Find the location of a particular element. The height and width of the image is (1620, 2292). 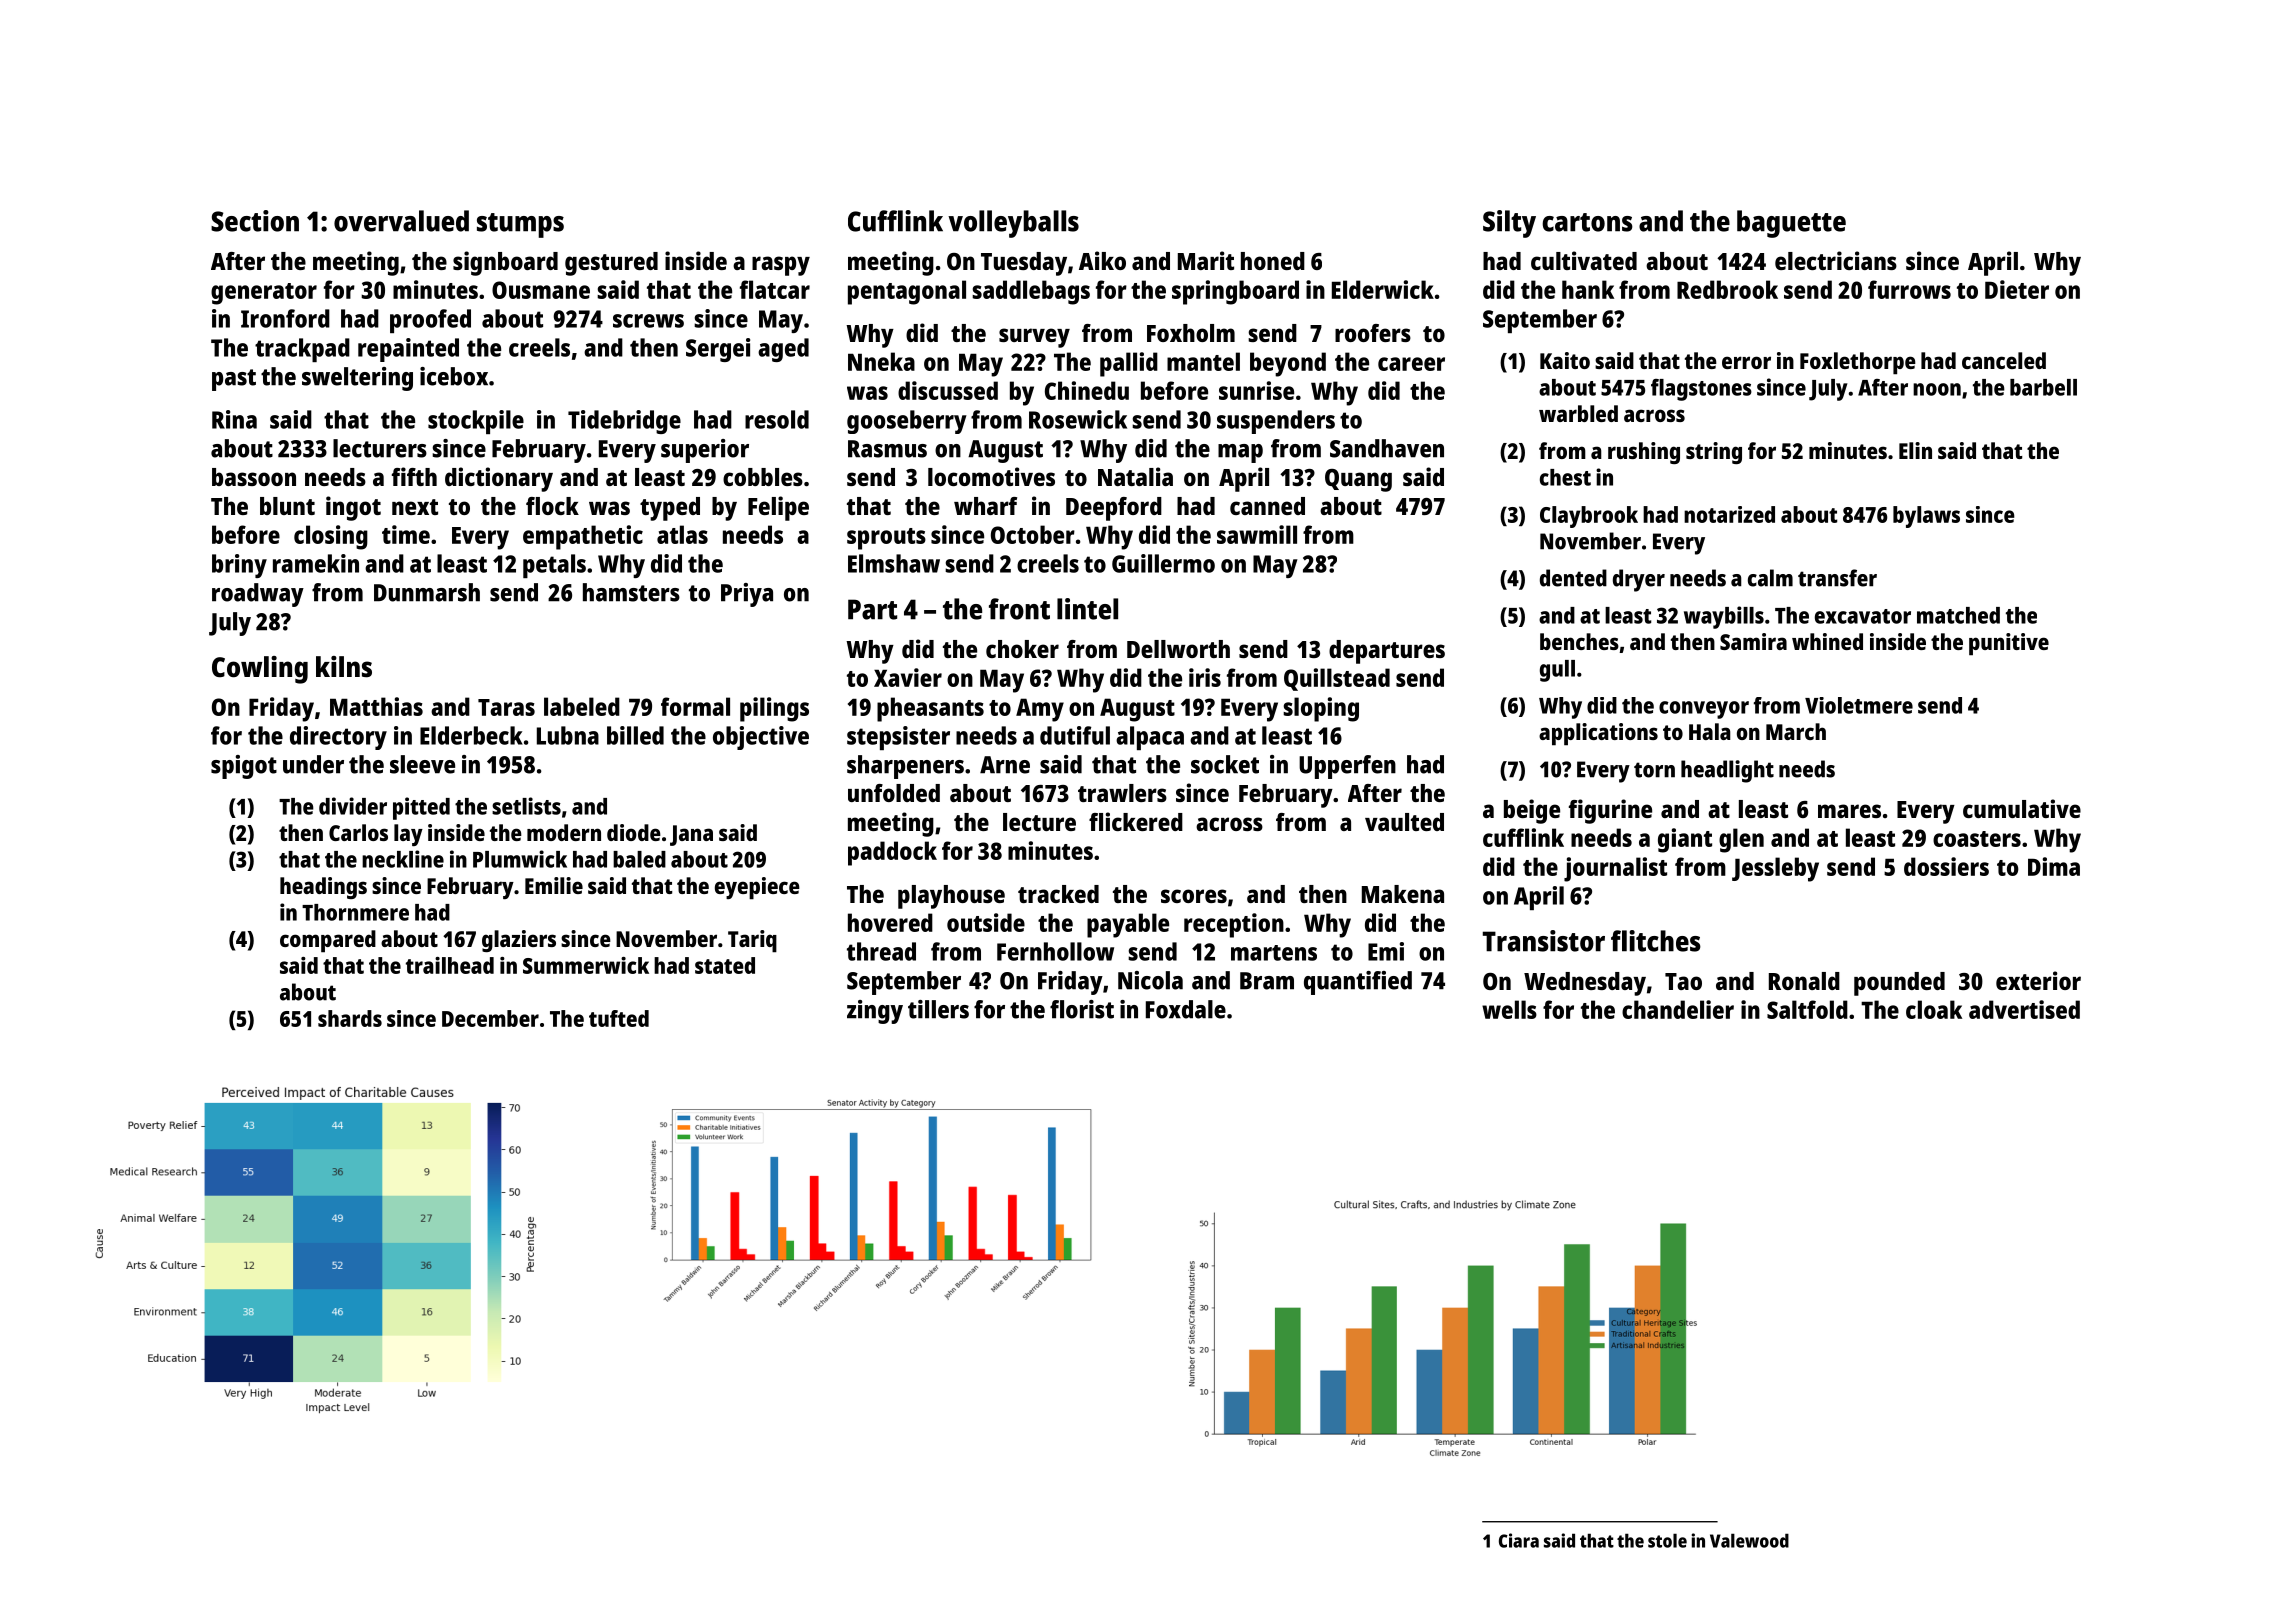

wells is located at coordinates (1509, 1009).
